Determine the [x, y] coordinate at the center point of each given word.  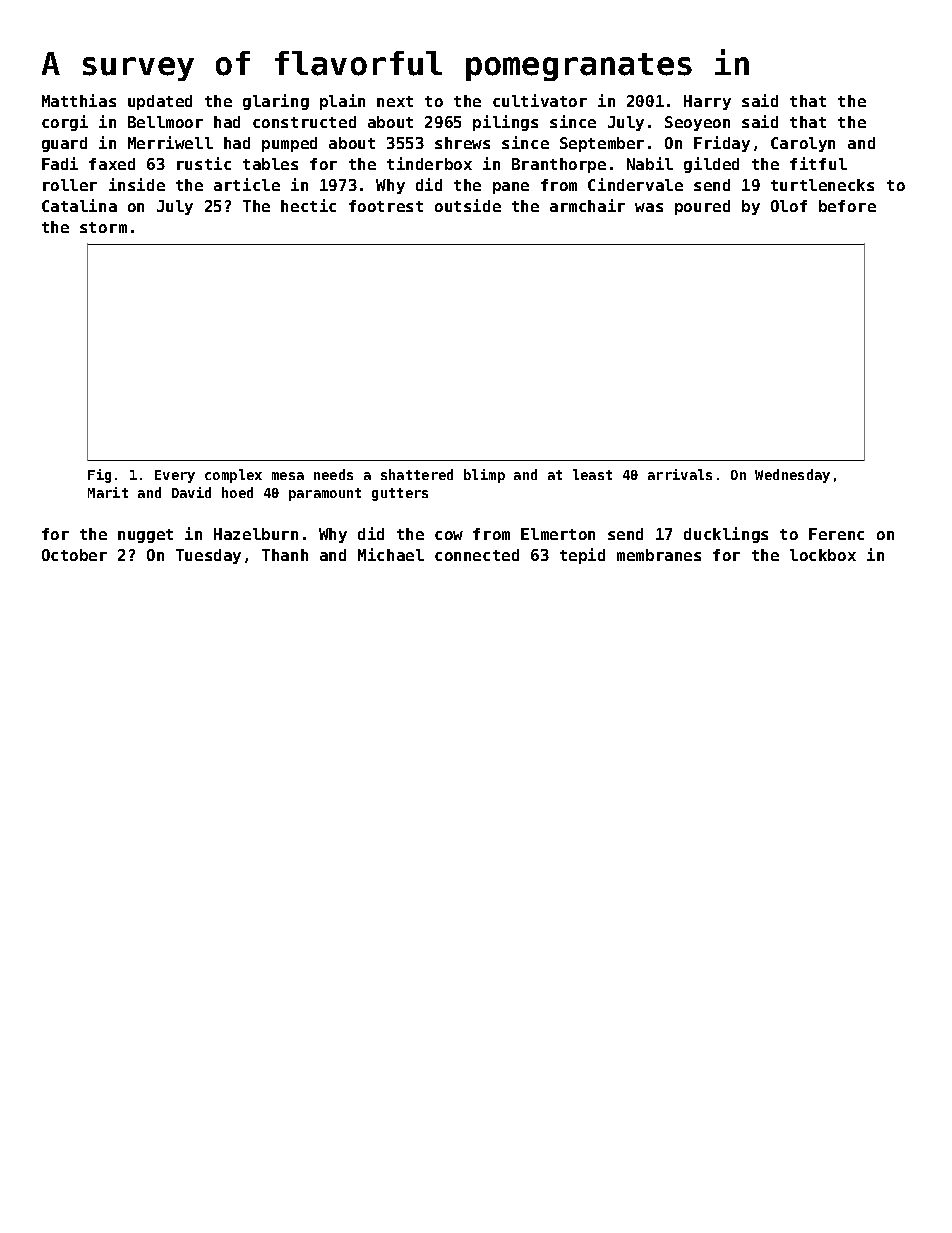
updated [160, 102]
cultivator [540, 100]
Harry [707, 102]
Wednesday [792, 476]
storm [103, 227]
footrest [386, 206]
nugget [145, 536]
